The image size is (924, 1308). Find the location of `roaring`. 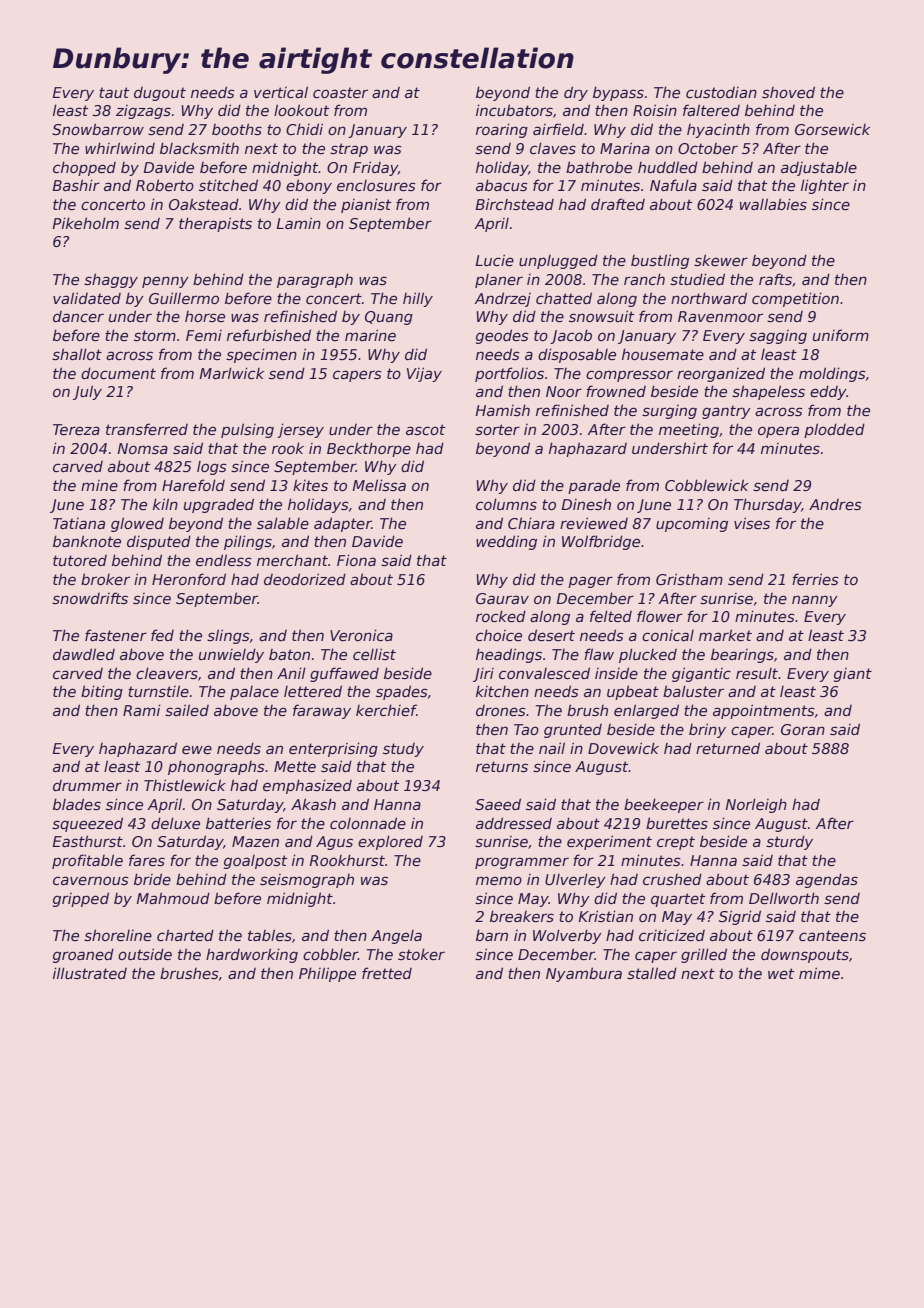

roaring is located at coordinates (502, 130).
